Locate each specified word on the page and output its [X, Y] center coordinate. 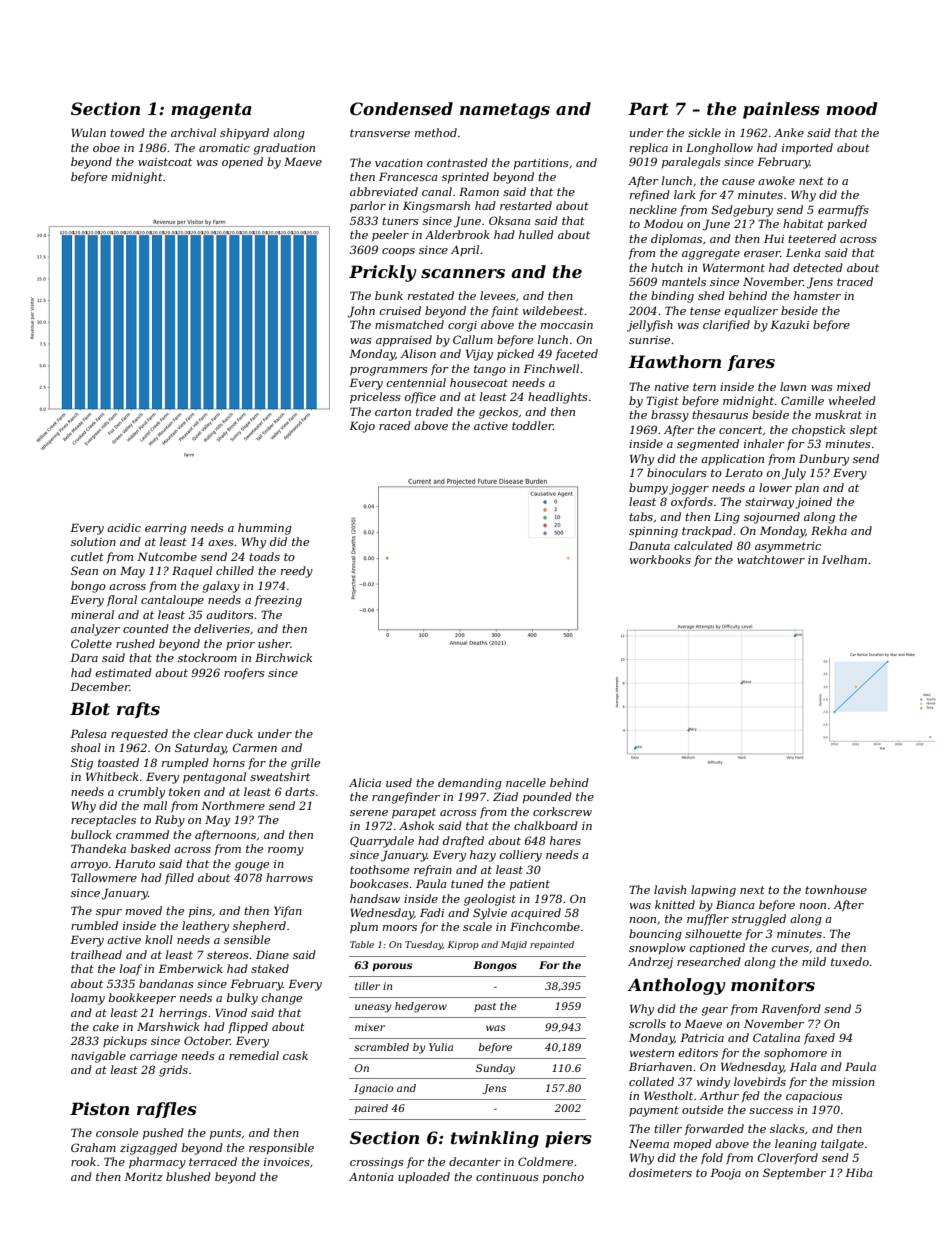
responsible [281, 1149]
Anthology [676, 986]
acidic [124, 527]
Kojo [362, 427]
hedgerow [421, 1007]
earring [166, 529]
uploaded [424, 1177]
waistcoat [165, 162]
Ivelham [844, 559]
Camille [802, 400]
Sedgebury [742, 211]
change [282, 999]
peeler [390, 236]
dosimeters [660, 1172]
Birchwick [283, 657]
